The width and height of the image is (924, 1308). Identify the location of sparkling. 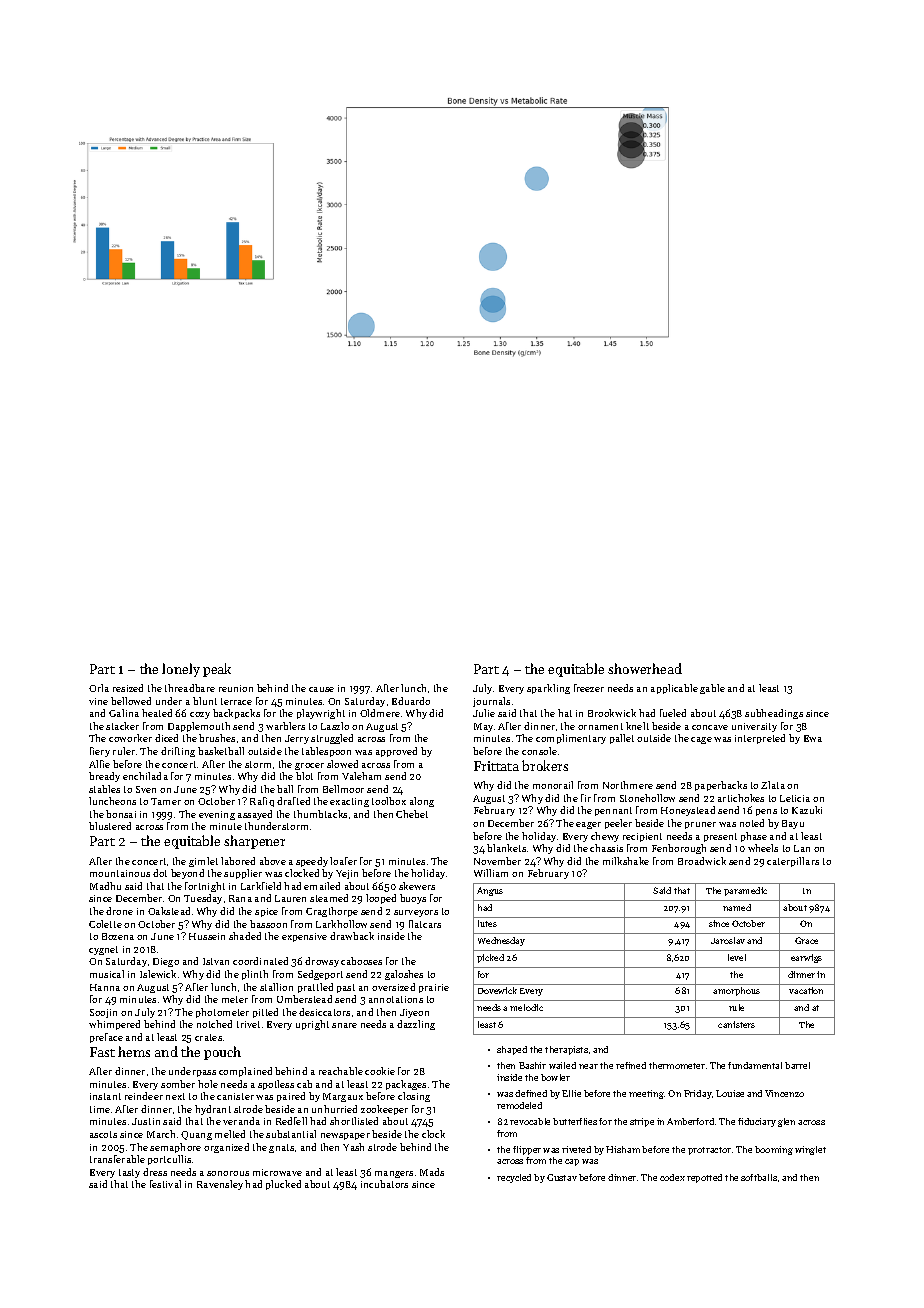
(548, 689).
